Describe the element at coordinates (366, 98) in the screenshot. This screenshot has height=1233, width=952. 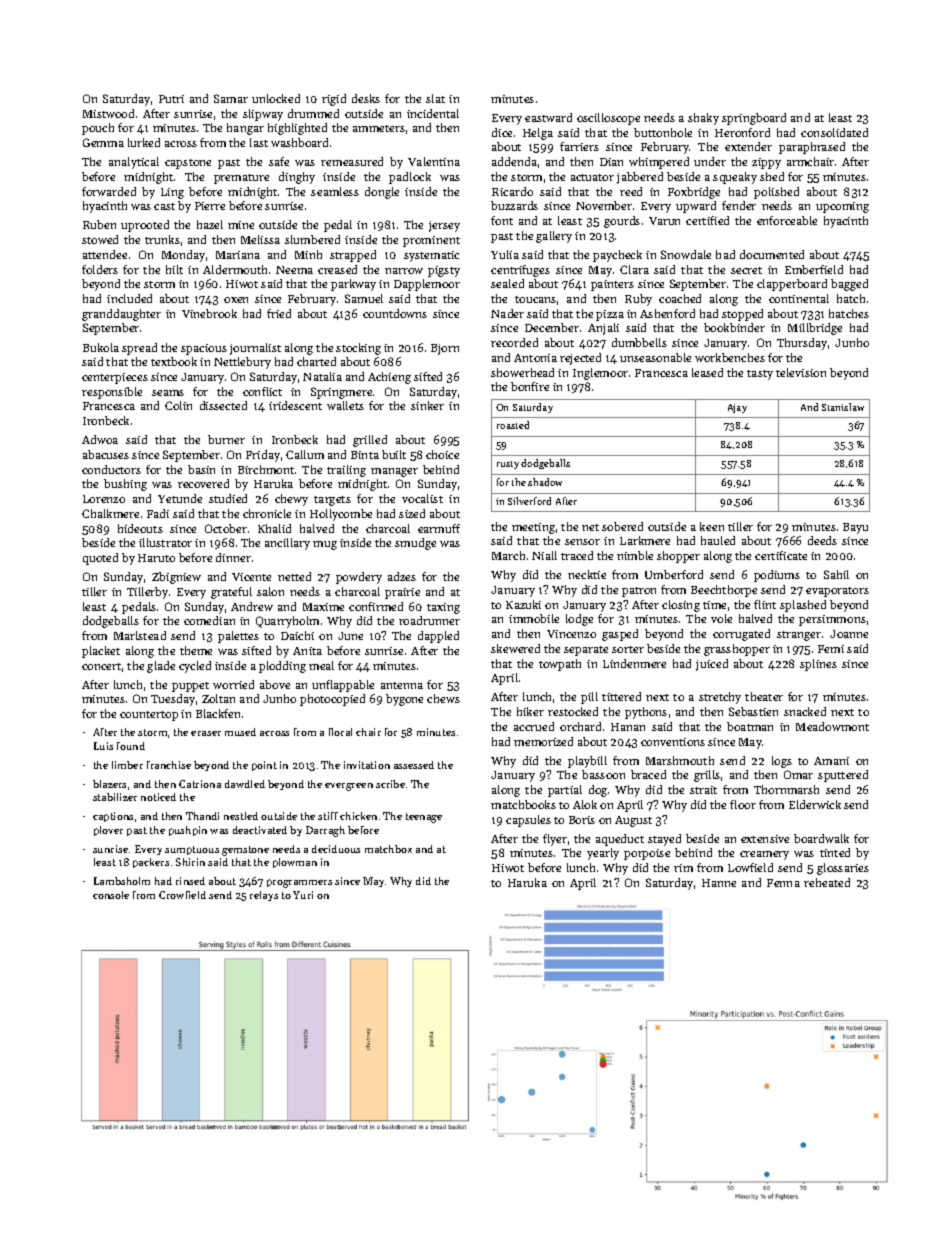
I see `desks` at that location.
